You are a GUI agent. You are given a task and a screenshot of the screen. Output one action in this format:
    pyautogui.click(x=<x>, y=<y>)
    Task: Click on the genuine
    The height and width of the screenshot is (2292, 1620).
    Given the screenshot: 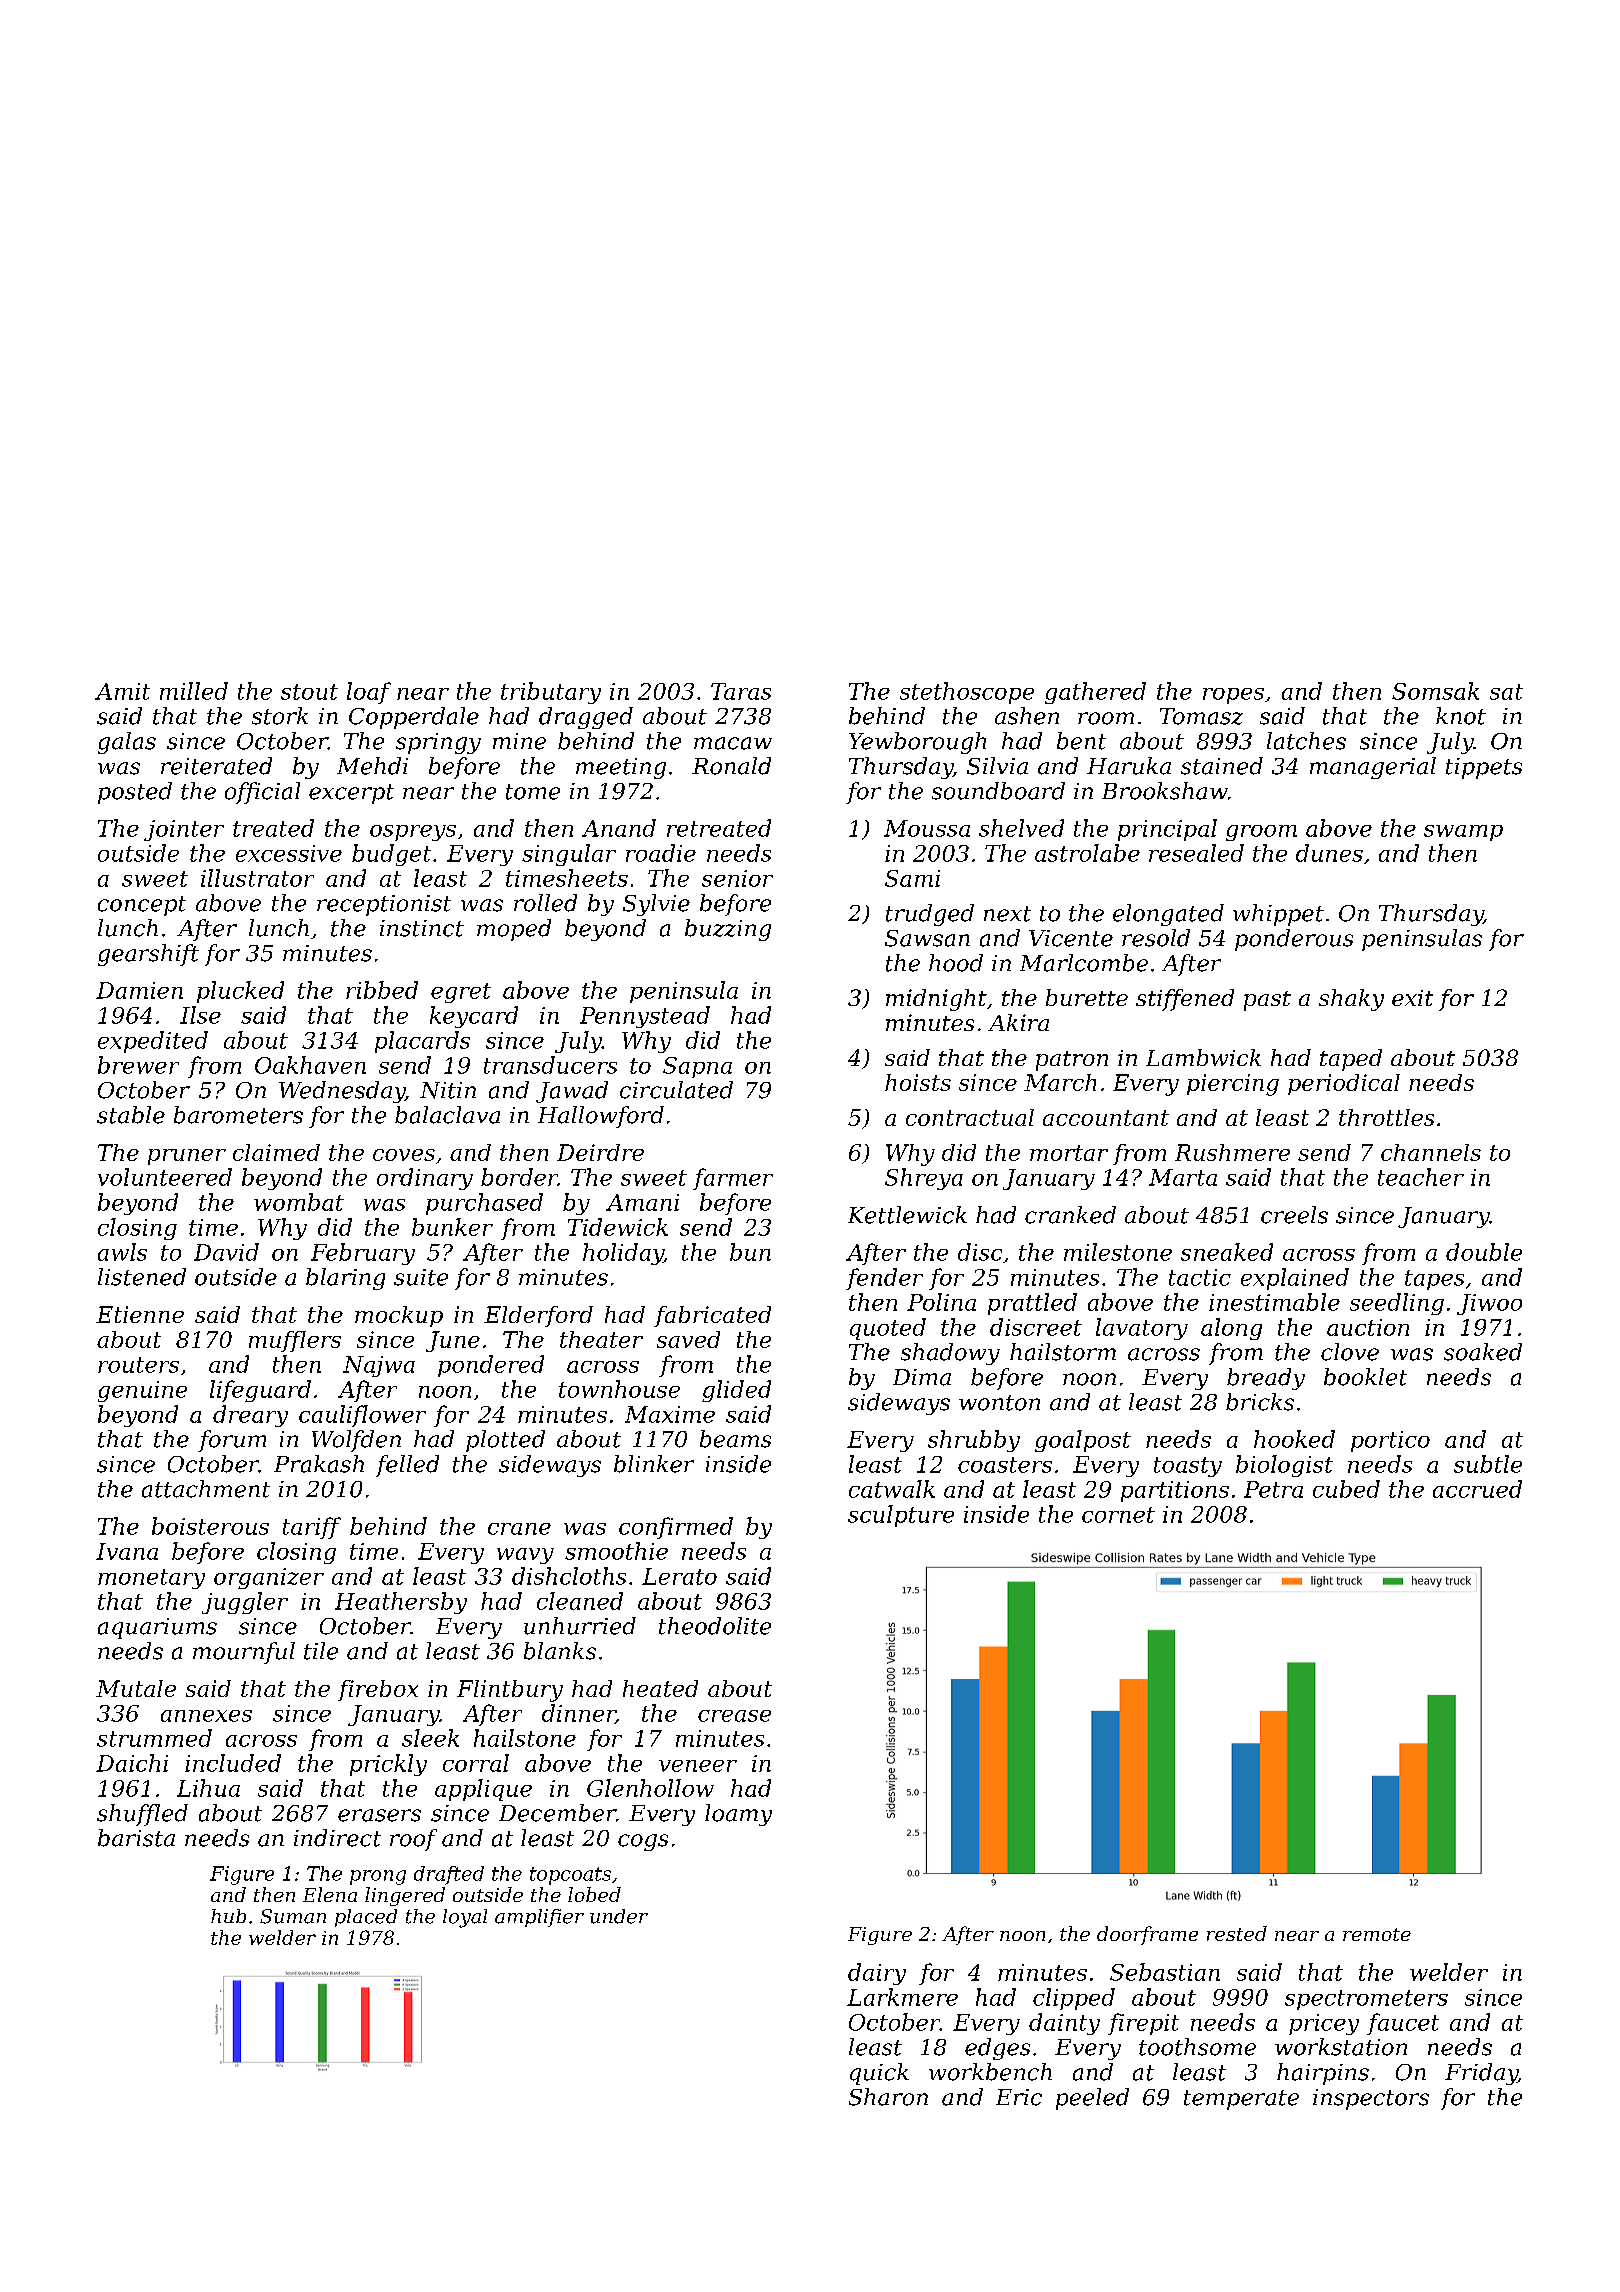 What is the action you would take?
    pyautogui.click(x=142, y=1391)
